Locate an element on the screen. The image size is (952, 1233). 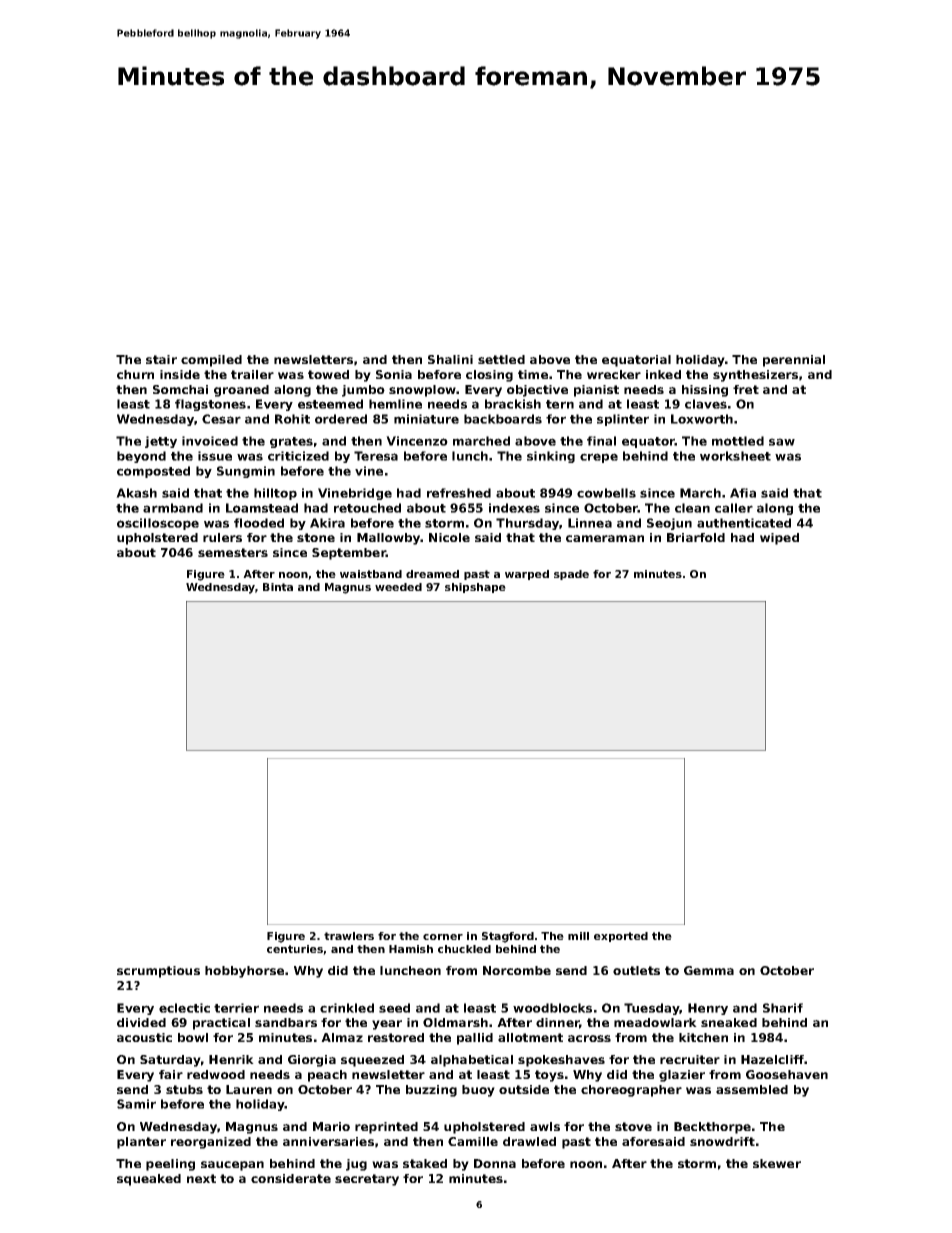
Gemma is located at coordinates (709, 970).
